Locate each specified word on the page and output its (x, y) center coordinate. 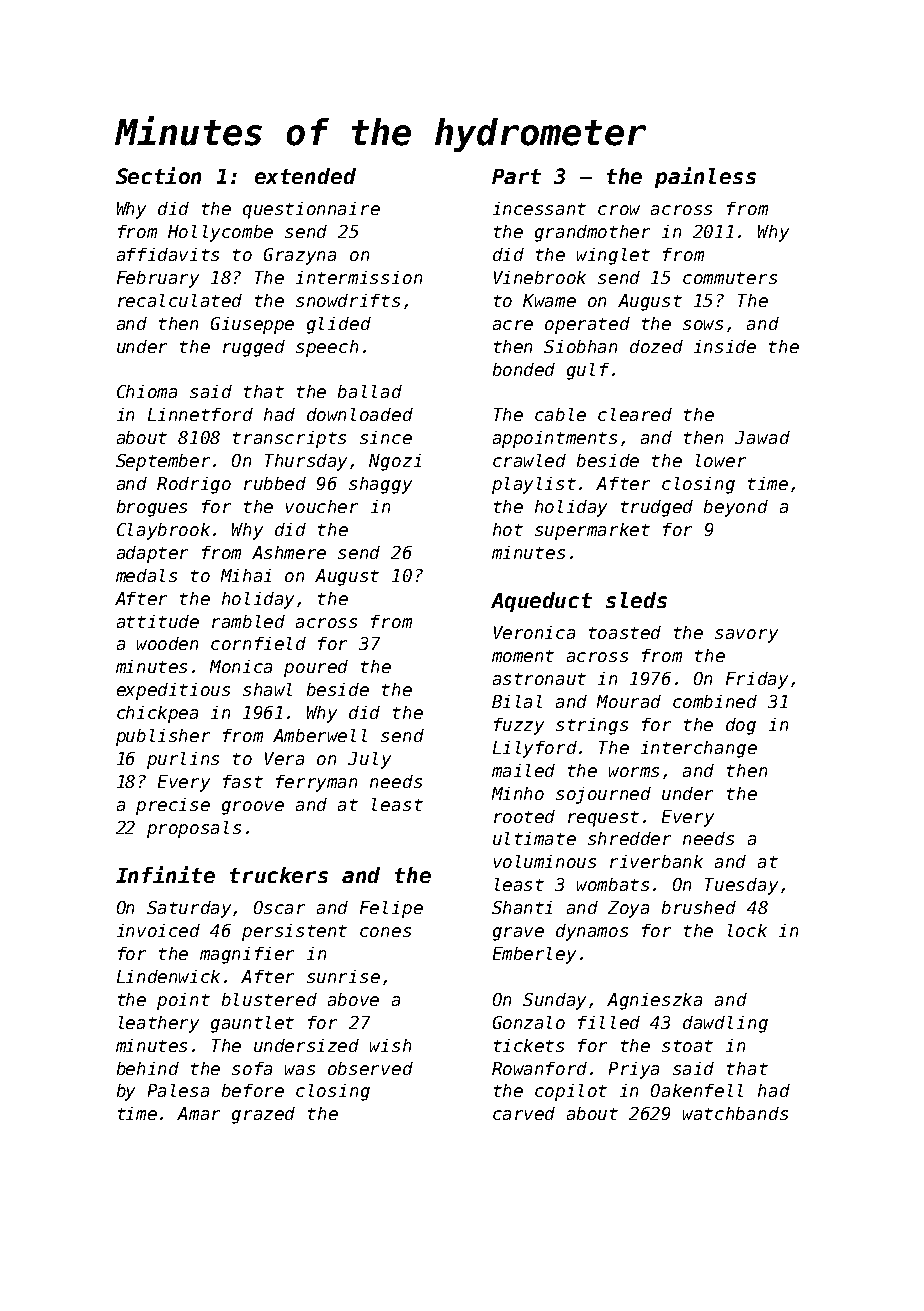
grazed (263, 1115)
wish (390, 1045)
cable (560, 414)
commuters (730, 278)
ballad (370, 391)
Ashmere (289, 552)
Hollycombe (220, 233)
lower (721, 460)
